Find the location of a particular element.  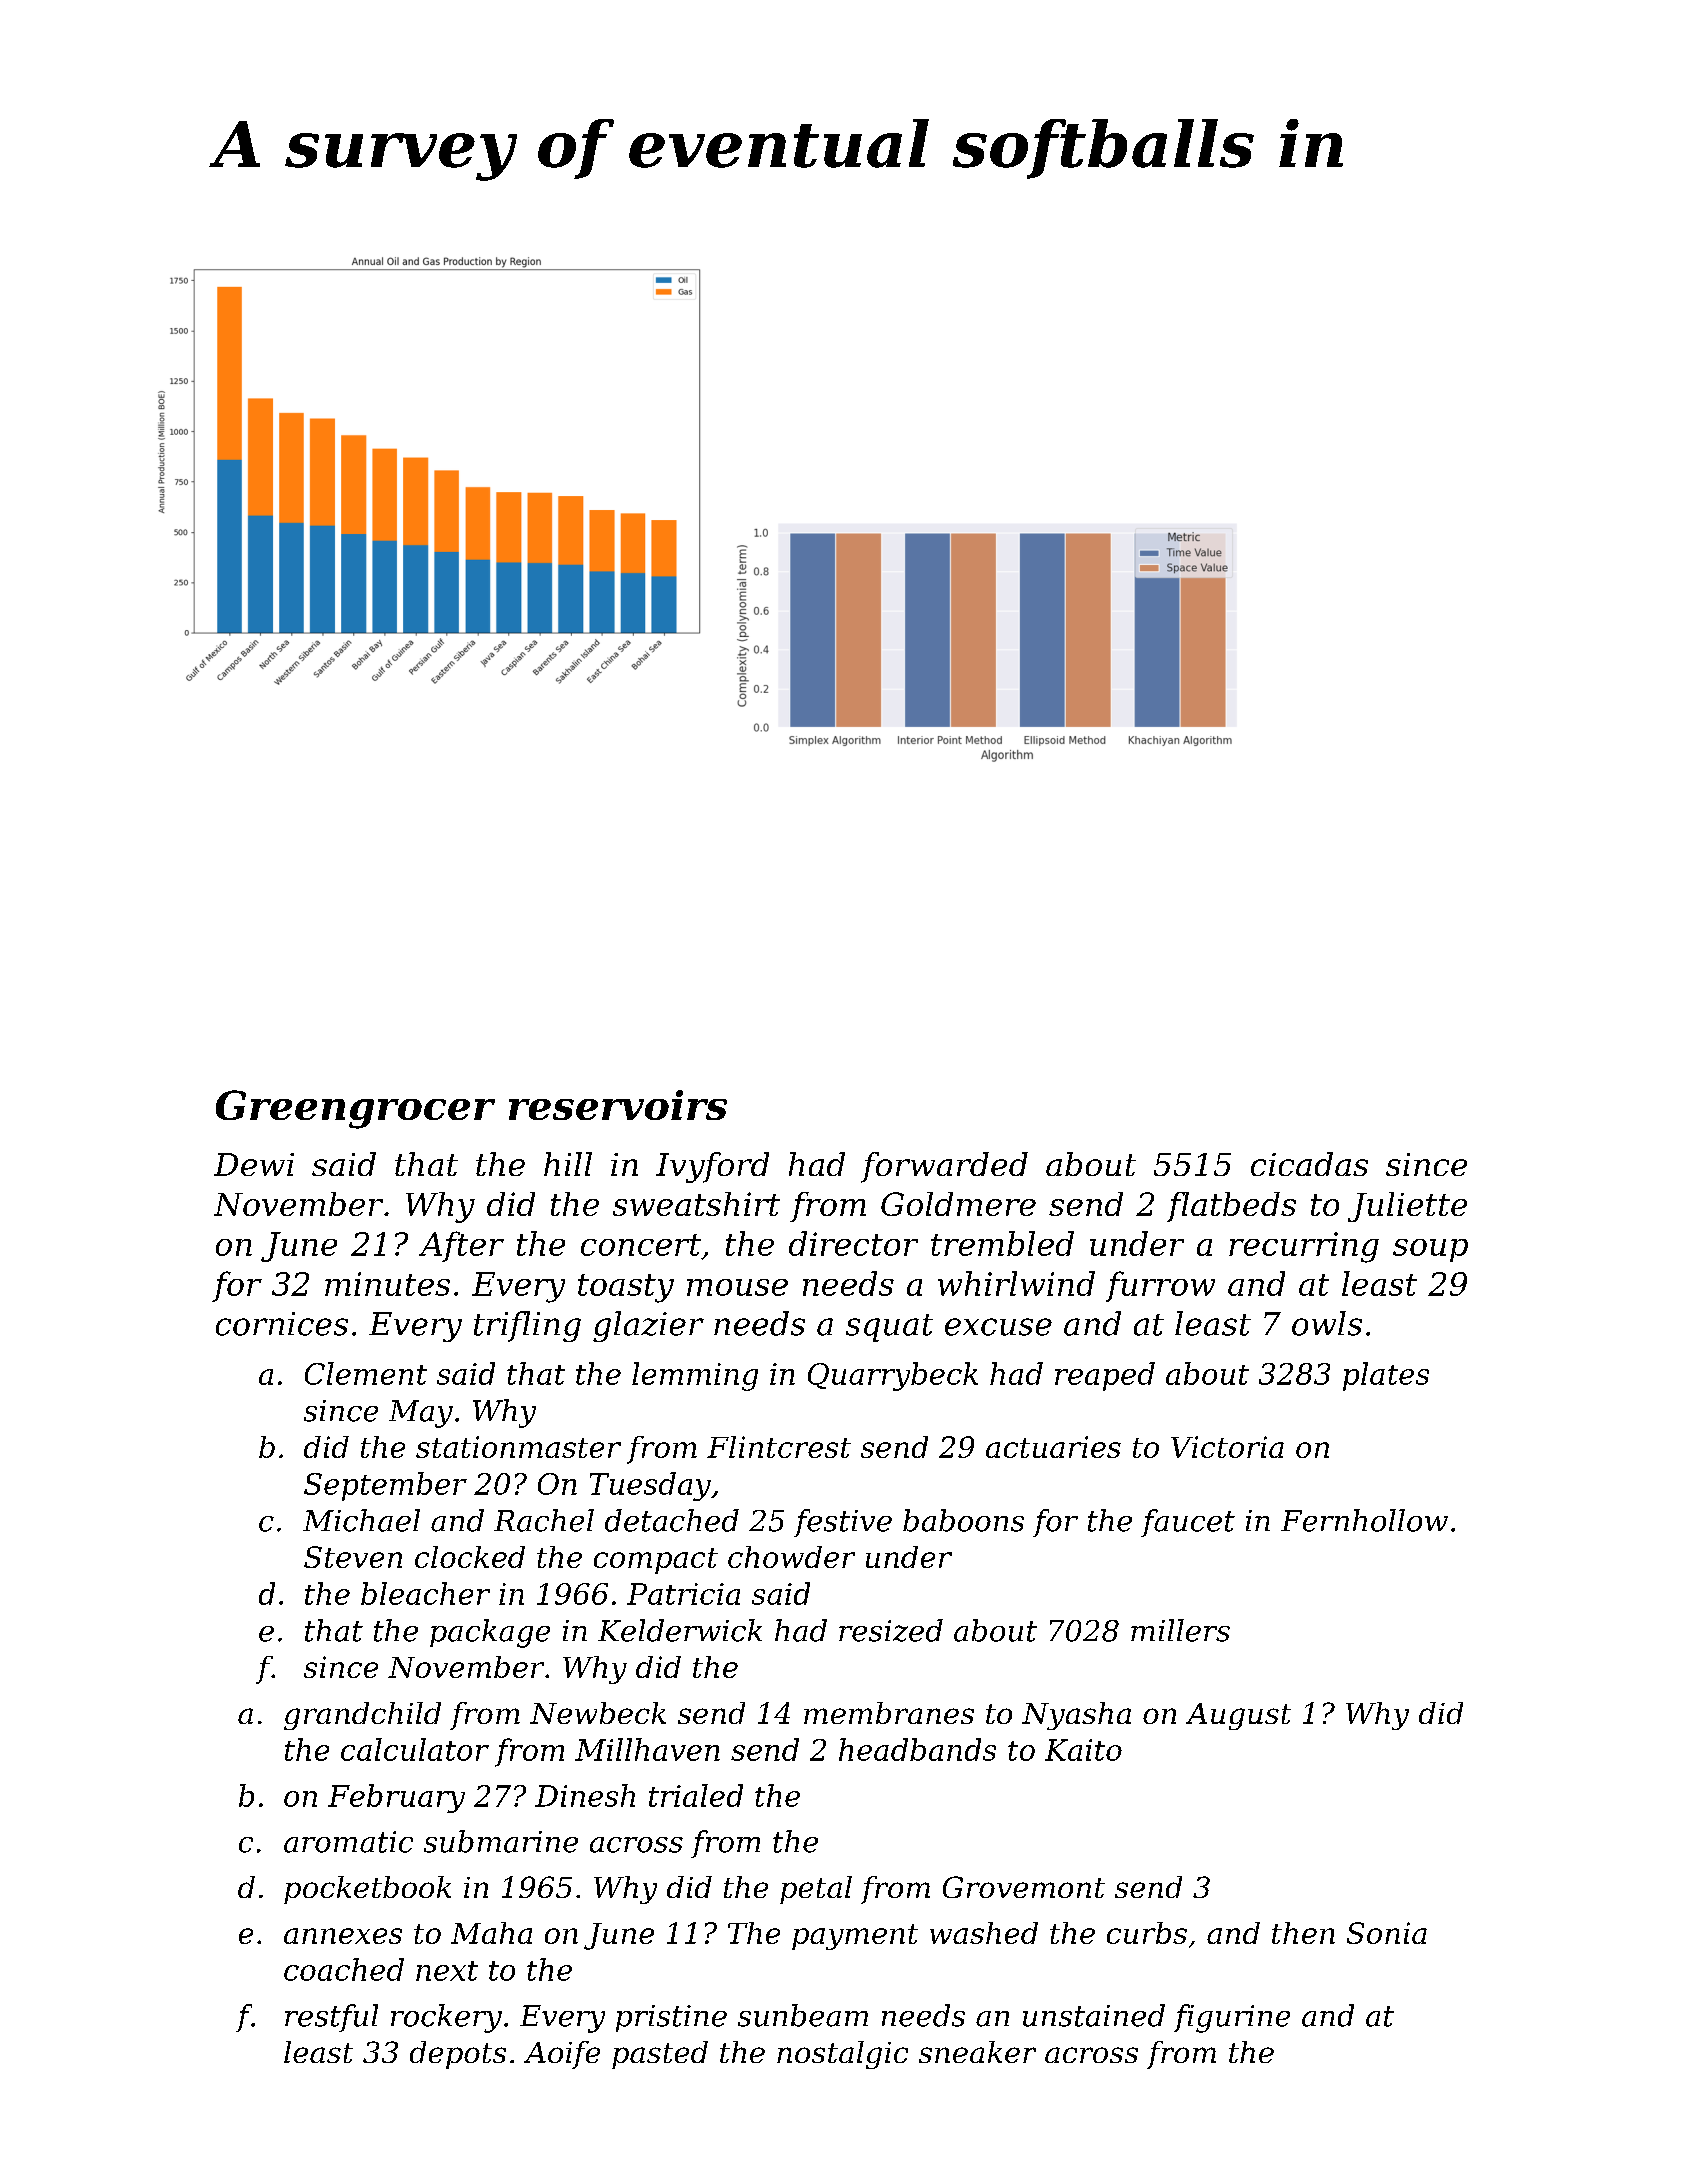

faucet is located at coordinates (1188, 1523).
